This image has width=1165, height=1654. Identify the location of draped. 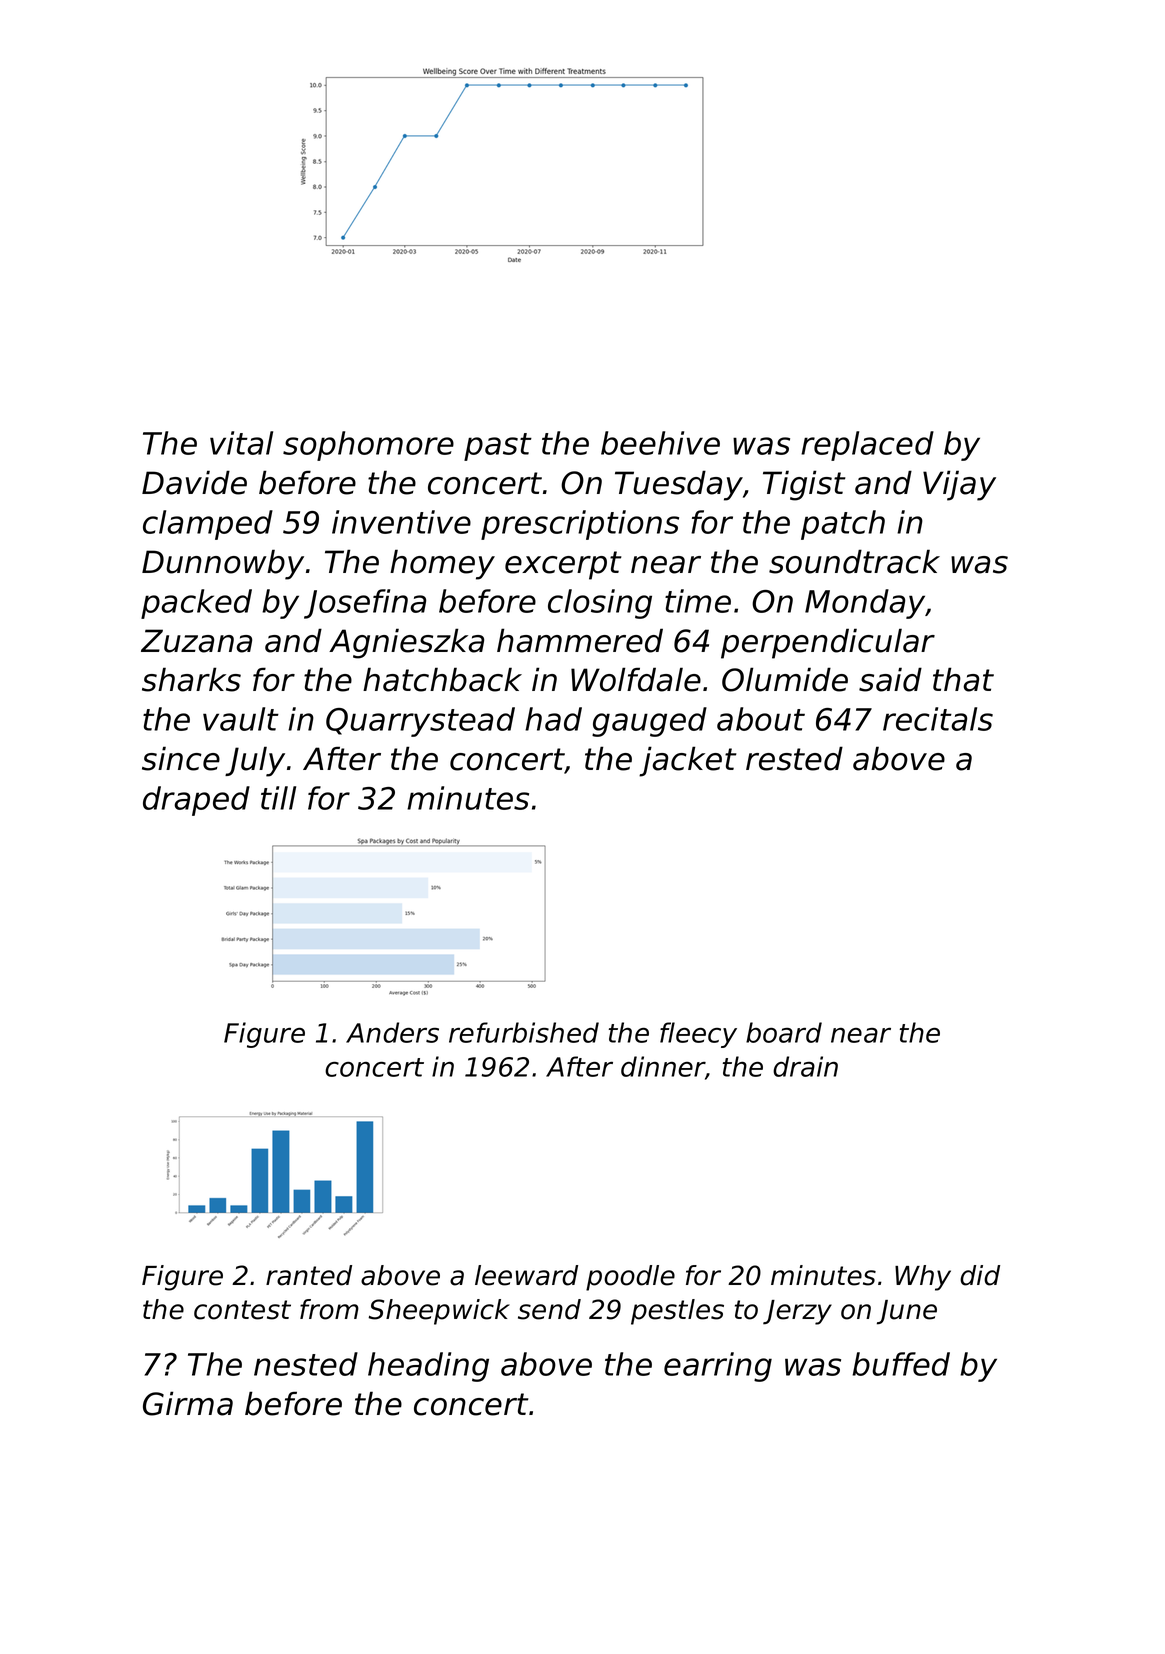
(196, 801).
